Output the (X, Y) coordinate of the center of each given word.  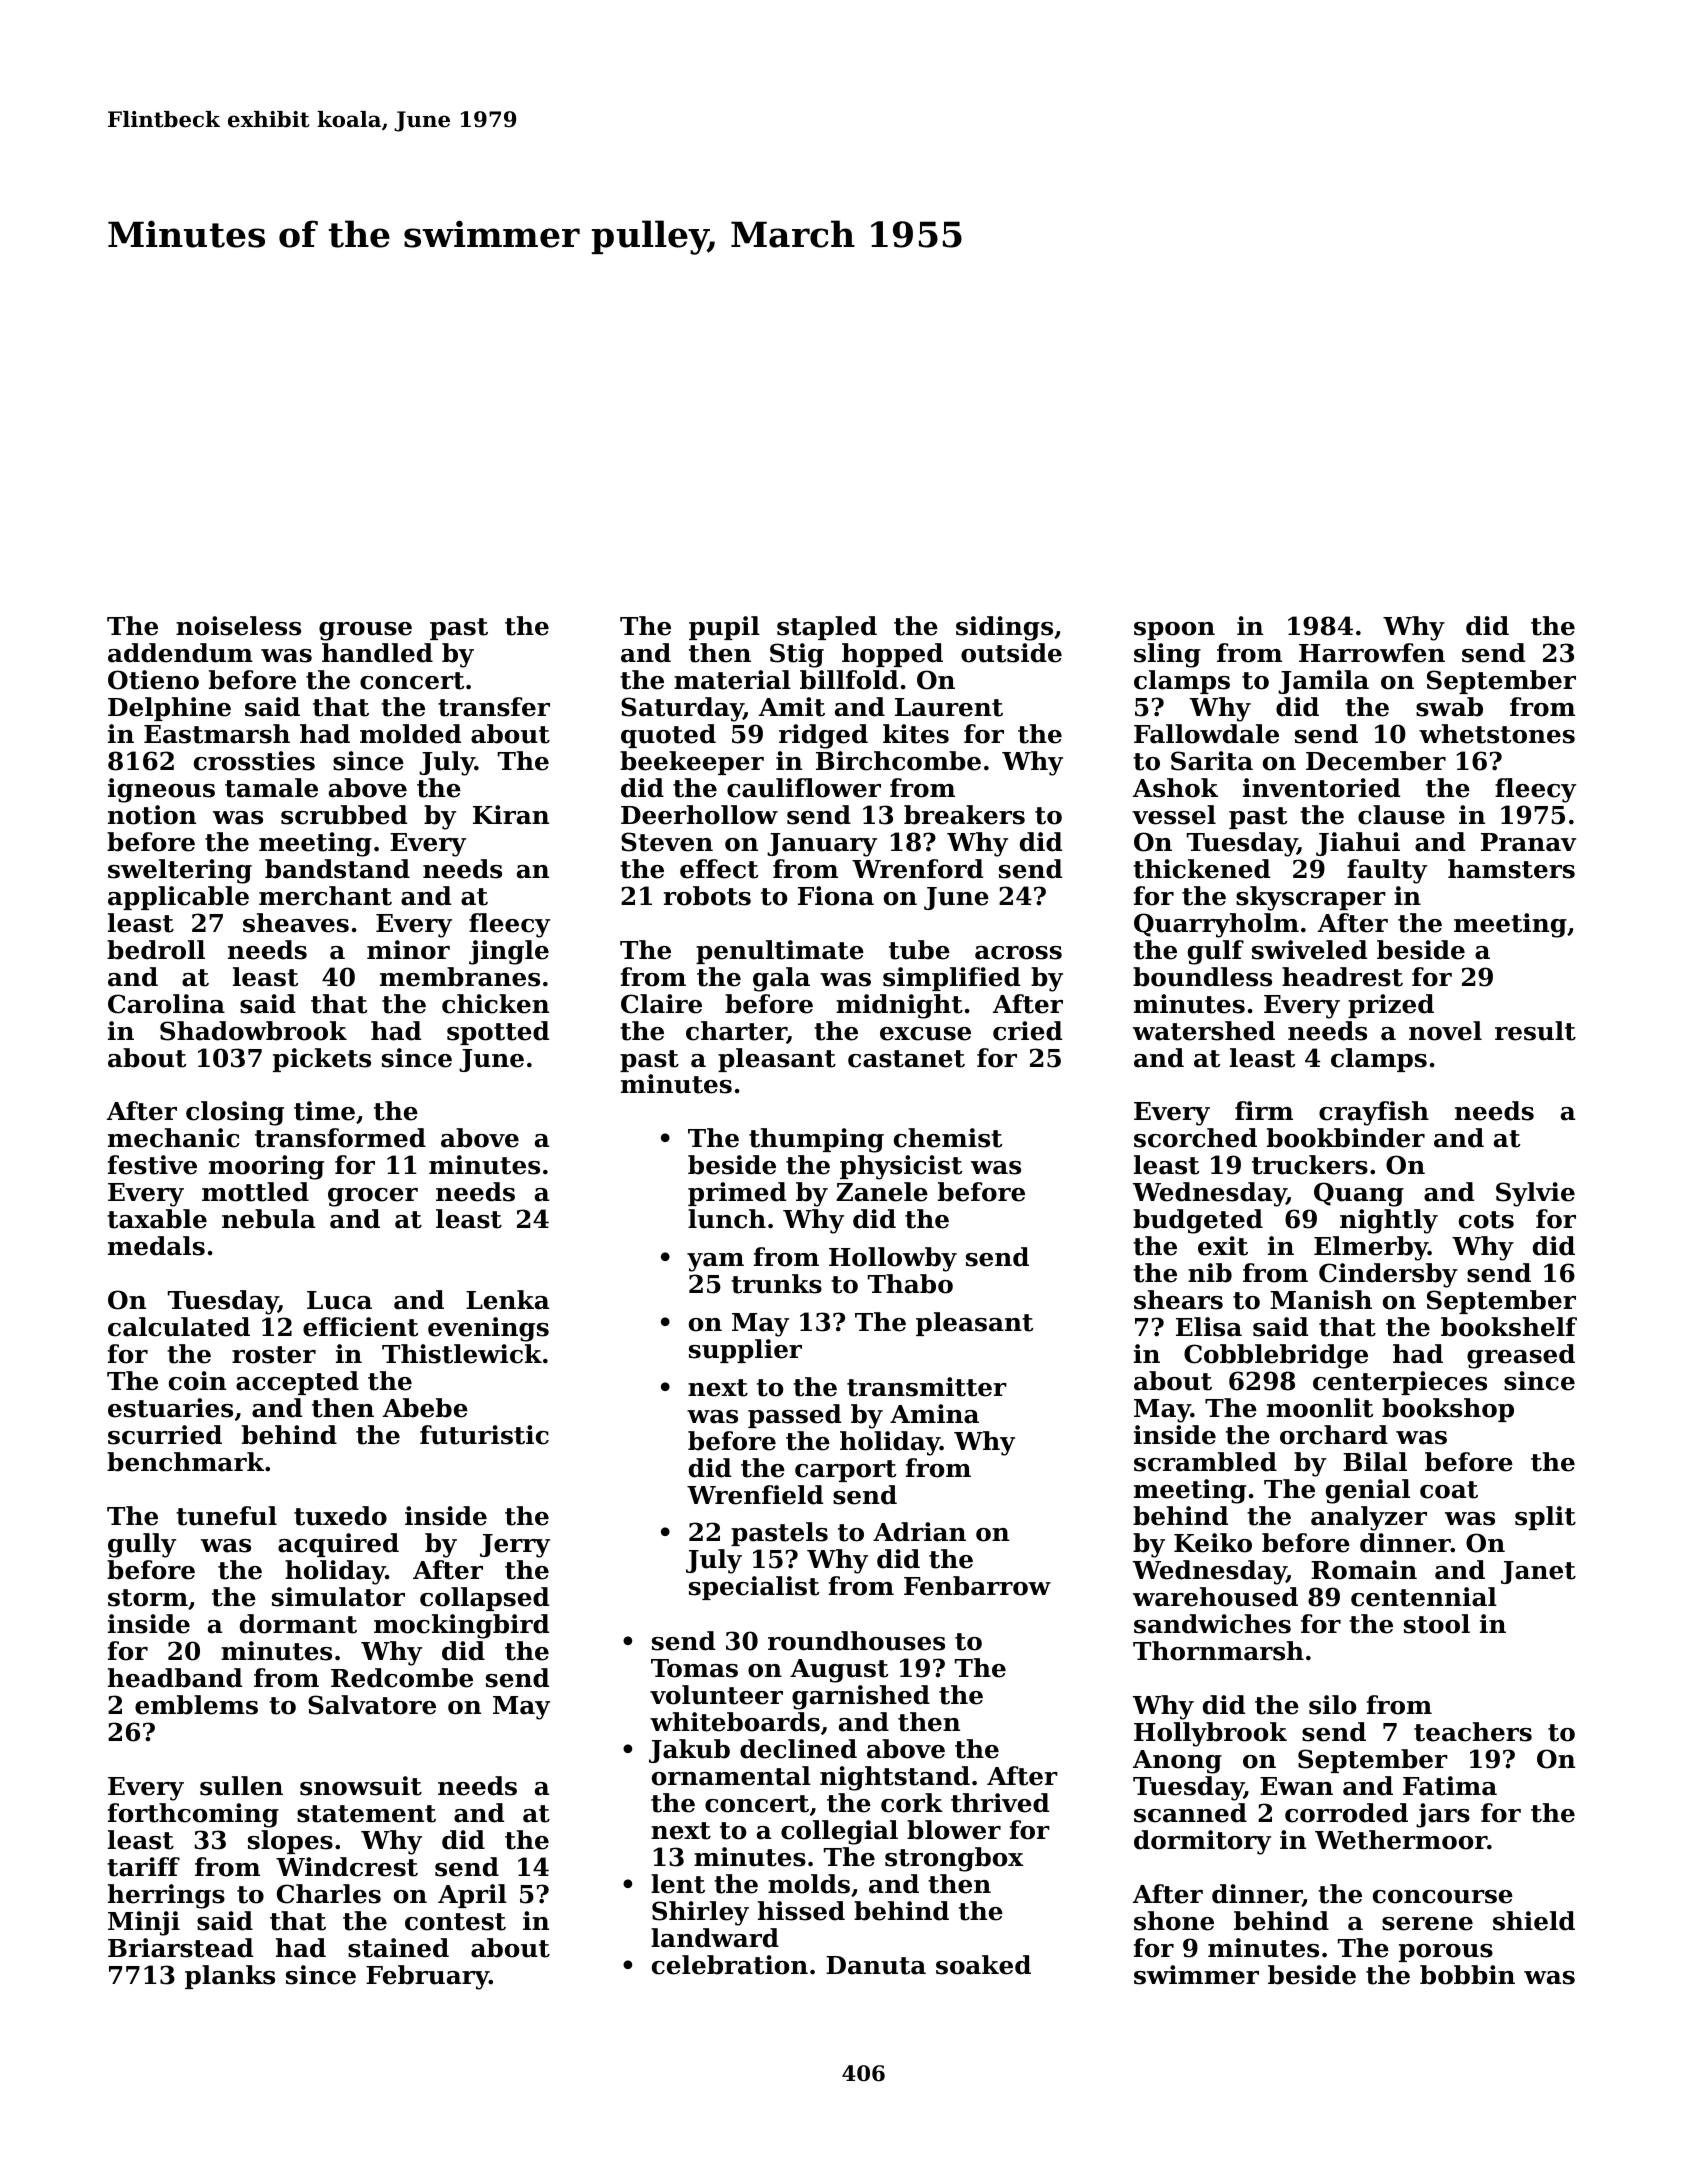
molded (410, 734)
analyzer (1369, 1518)
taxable (157, 1219)
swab (1449, 707)
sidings (1004, 628)
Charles (329, 1894)
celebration (730, 1965)
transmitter (927, 1387)
